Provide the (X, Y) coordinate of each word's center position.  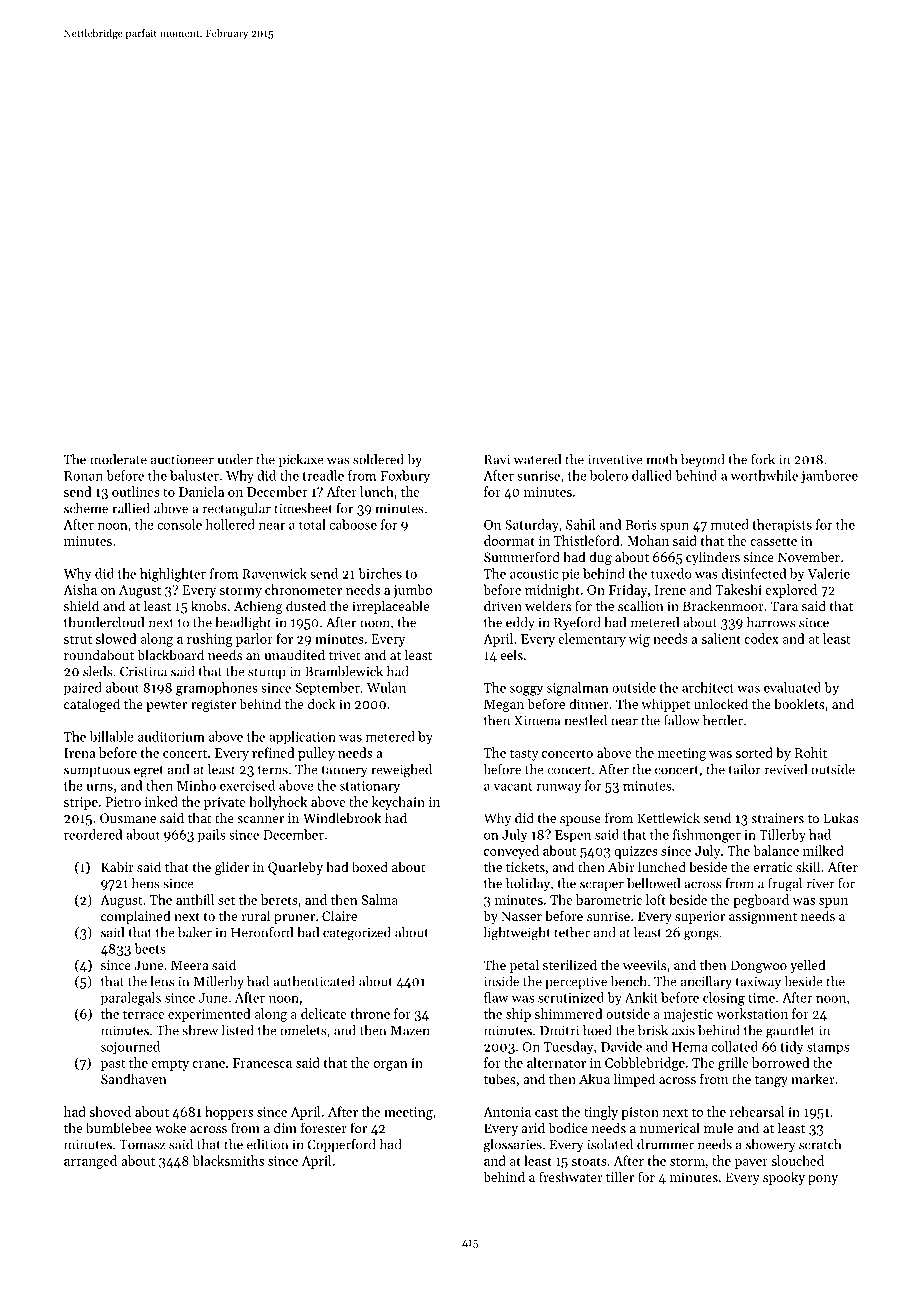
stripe (81, 803)
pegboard (761, 901)
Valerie (828, 573)
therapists (782, 525)
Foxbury (405, 477)
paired (83, 689)
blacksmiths (228, 1160)
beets (149, 948)
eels (511, 654)
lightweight (517, 934)
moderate (118, 459)
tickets (525, 866)
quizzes (636, 852)
